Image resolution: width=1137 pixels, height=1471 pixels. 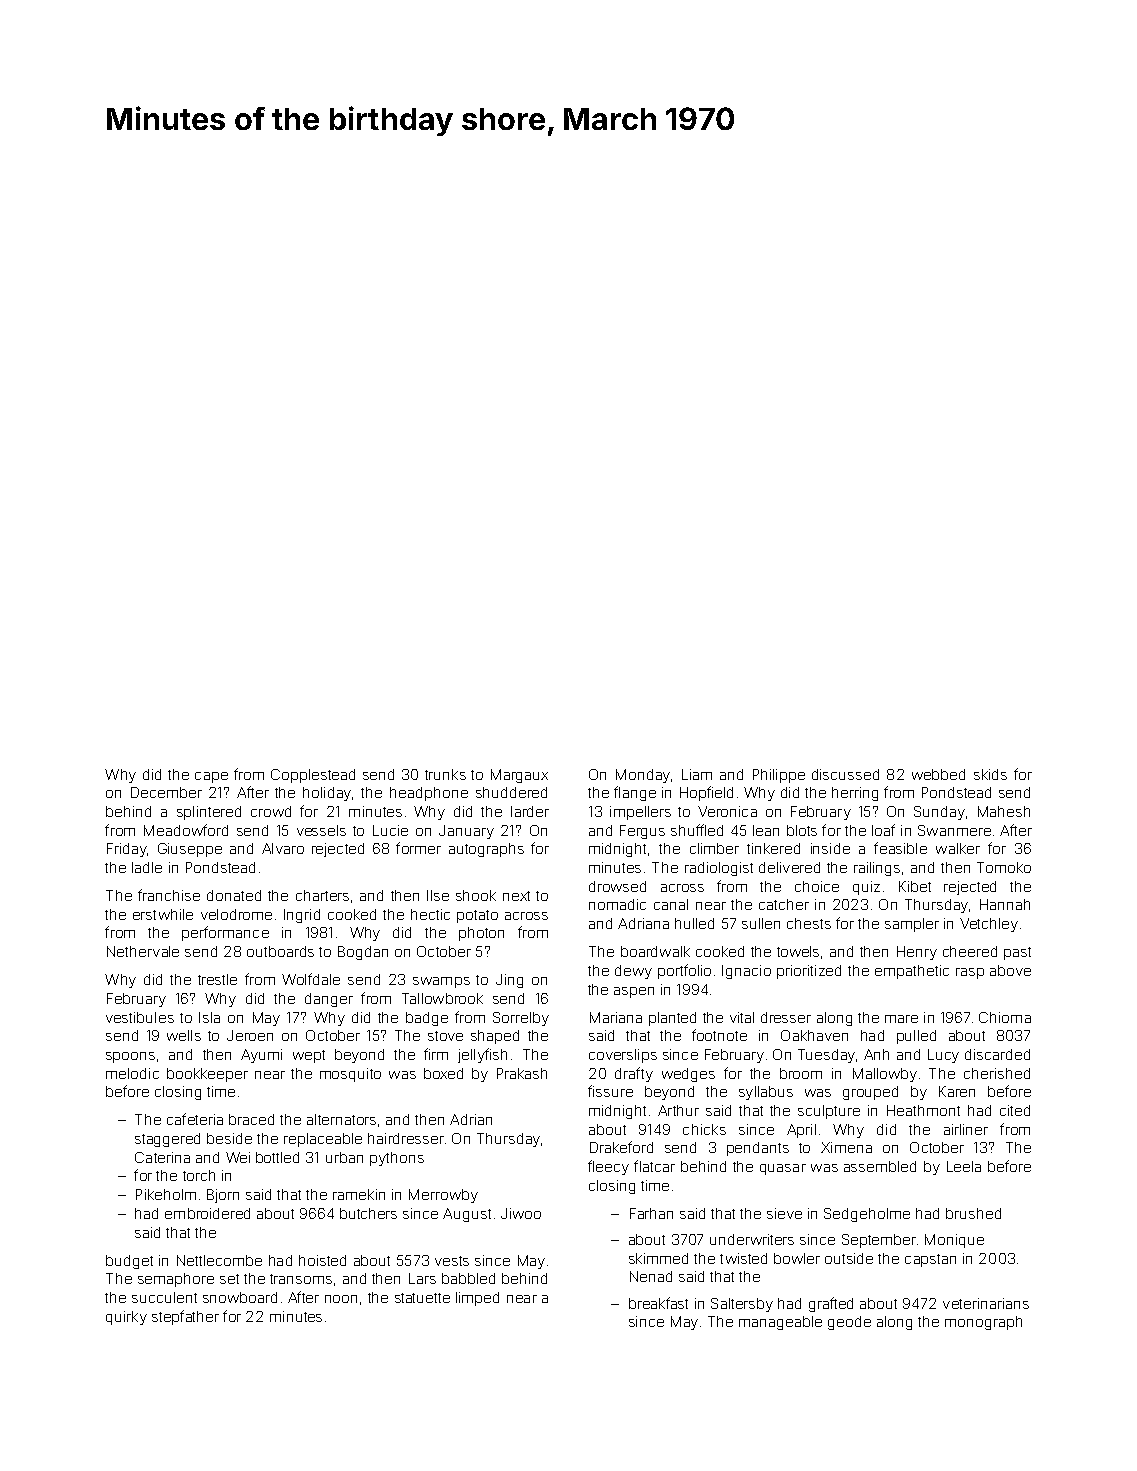 What do you see at coordinates (1004, 811) in the screenshot?
I see `Mahesh` at bounding box center [1004, 811].
